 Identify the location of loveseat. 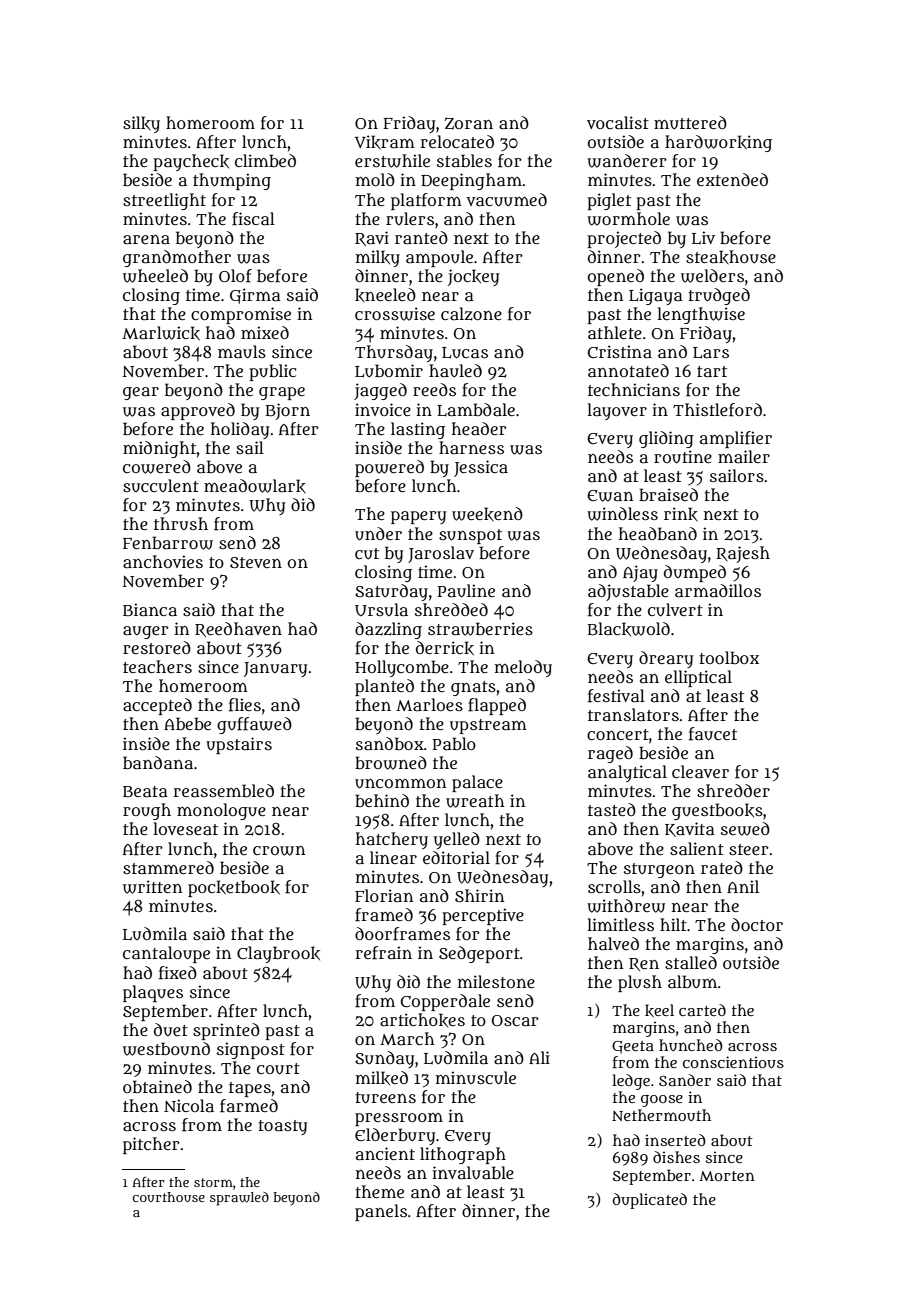
(185, 828).
